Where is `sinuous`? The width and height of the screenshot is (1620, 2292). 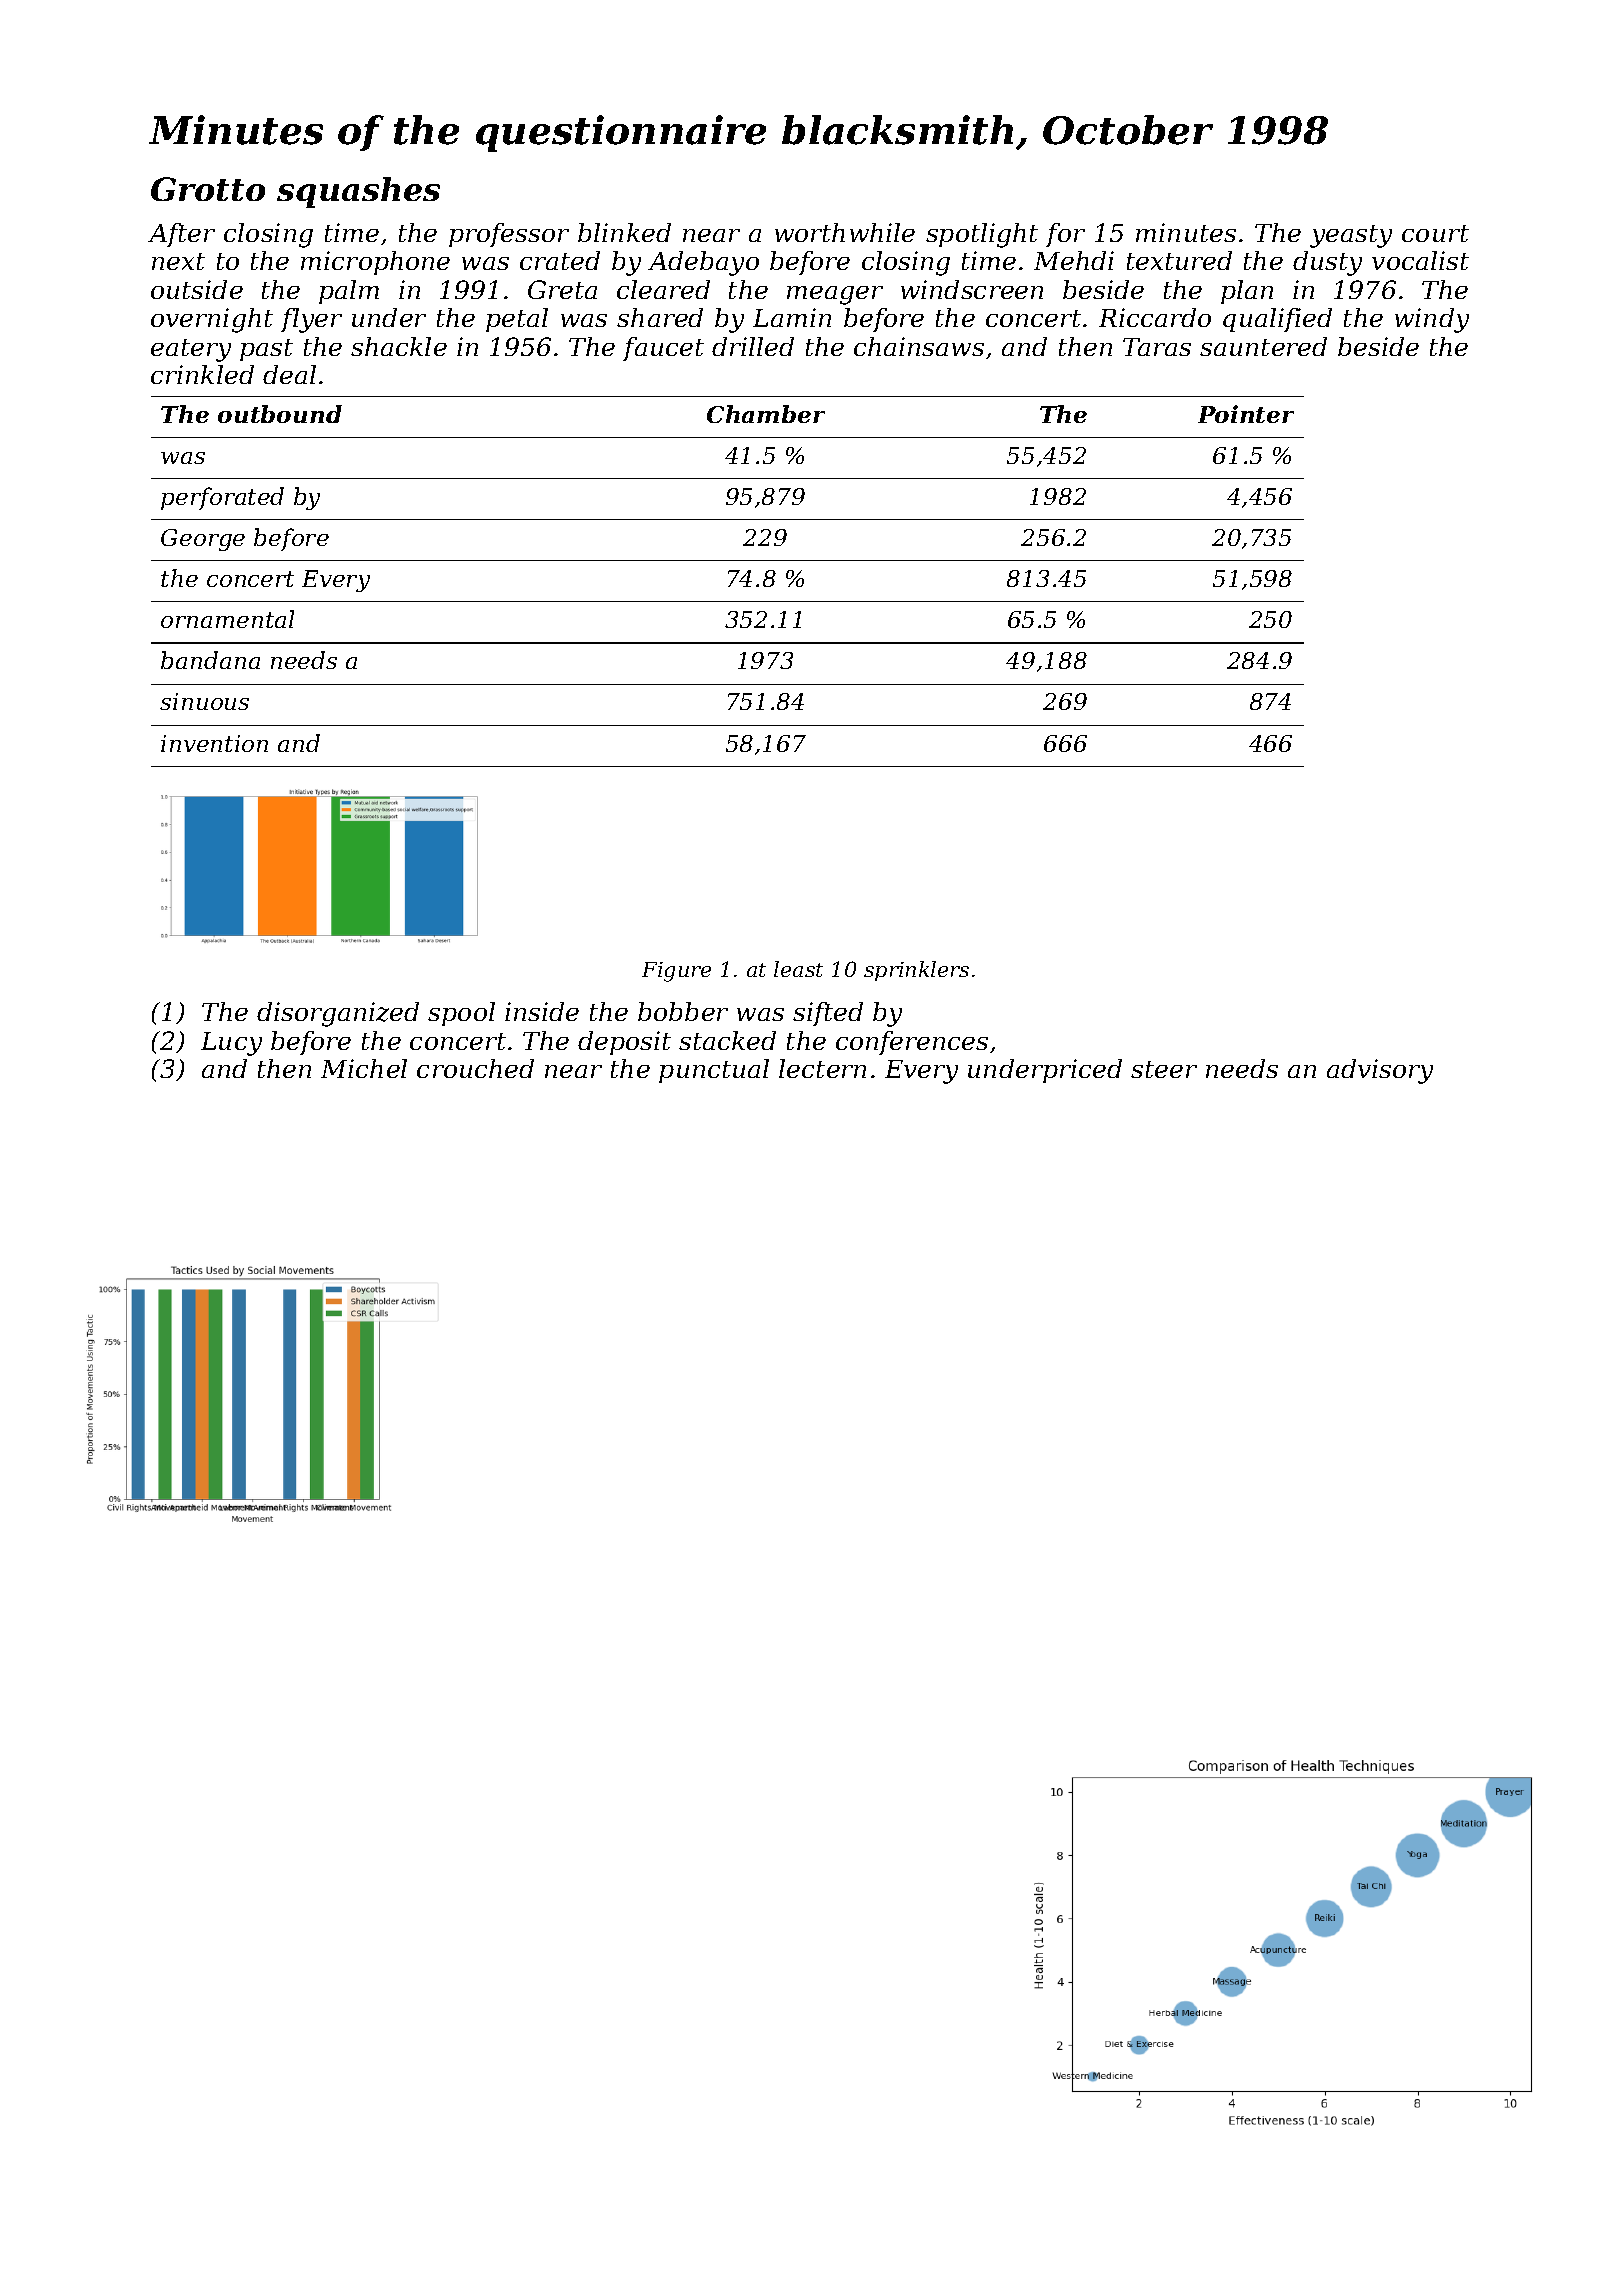
sinuous is located at coordinates (204, 701).
